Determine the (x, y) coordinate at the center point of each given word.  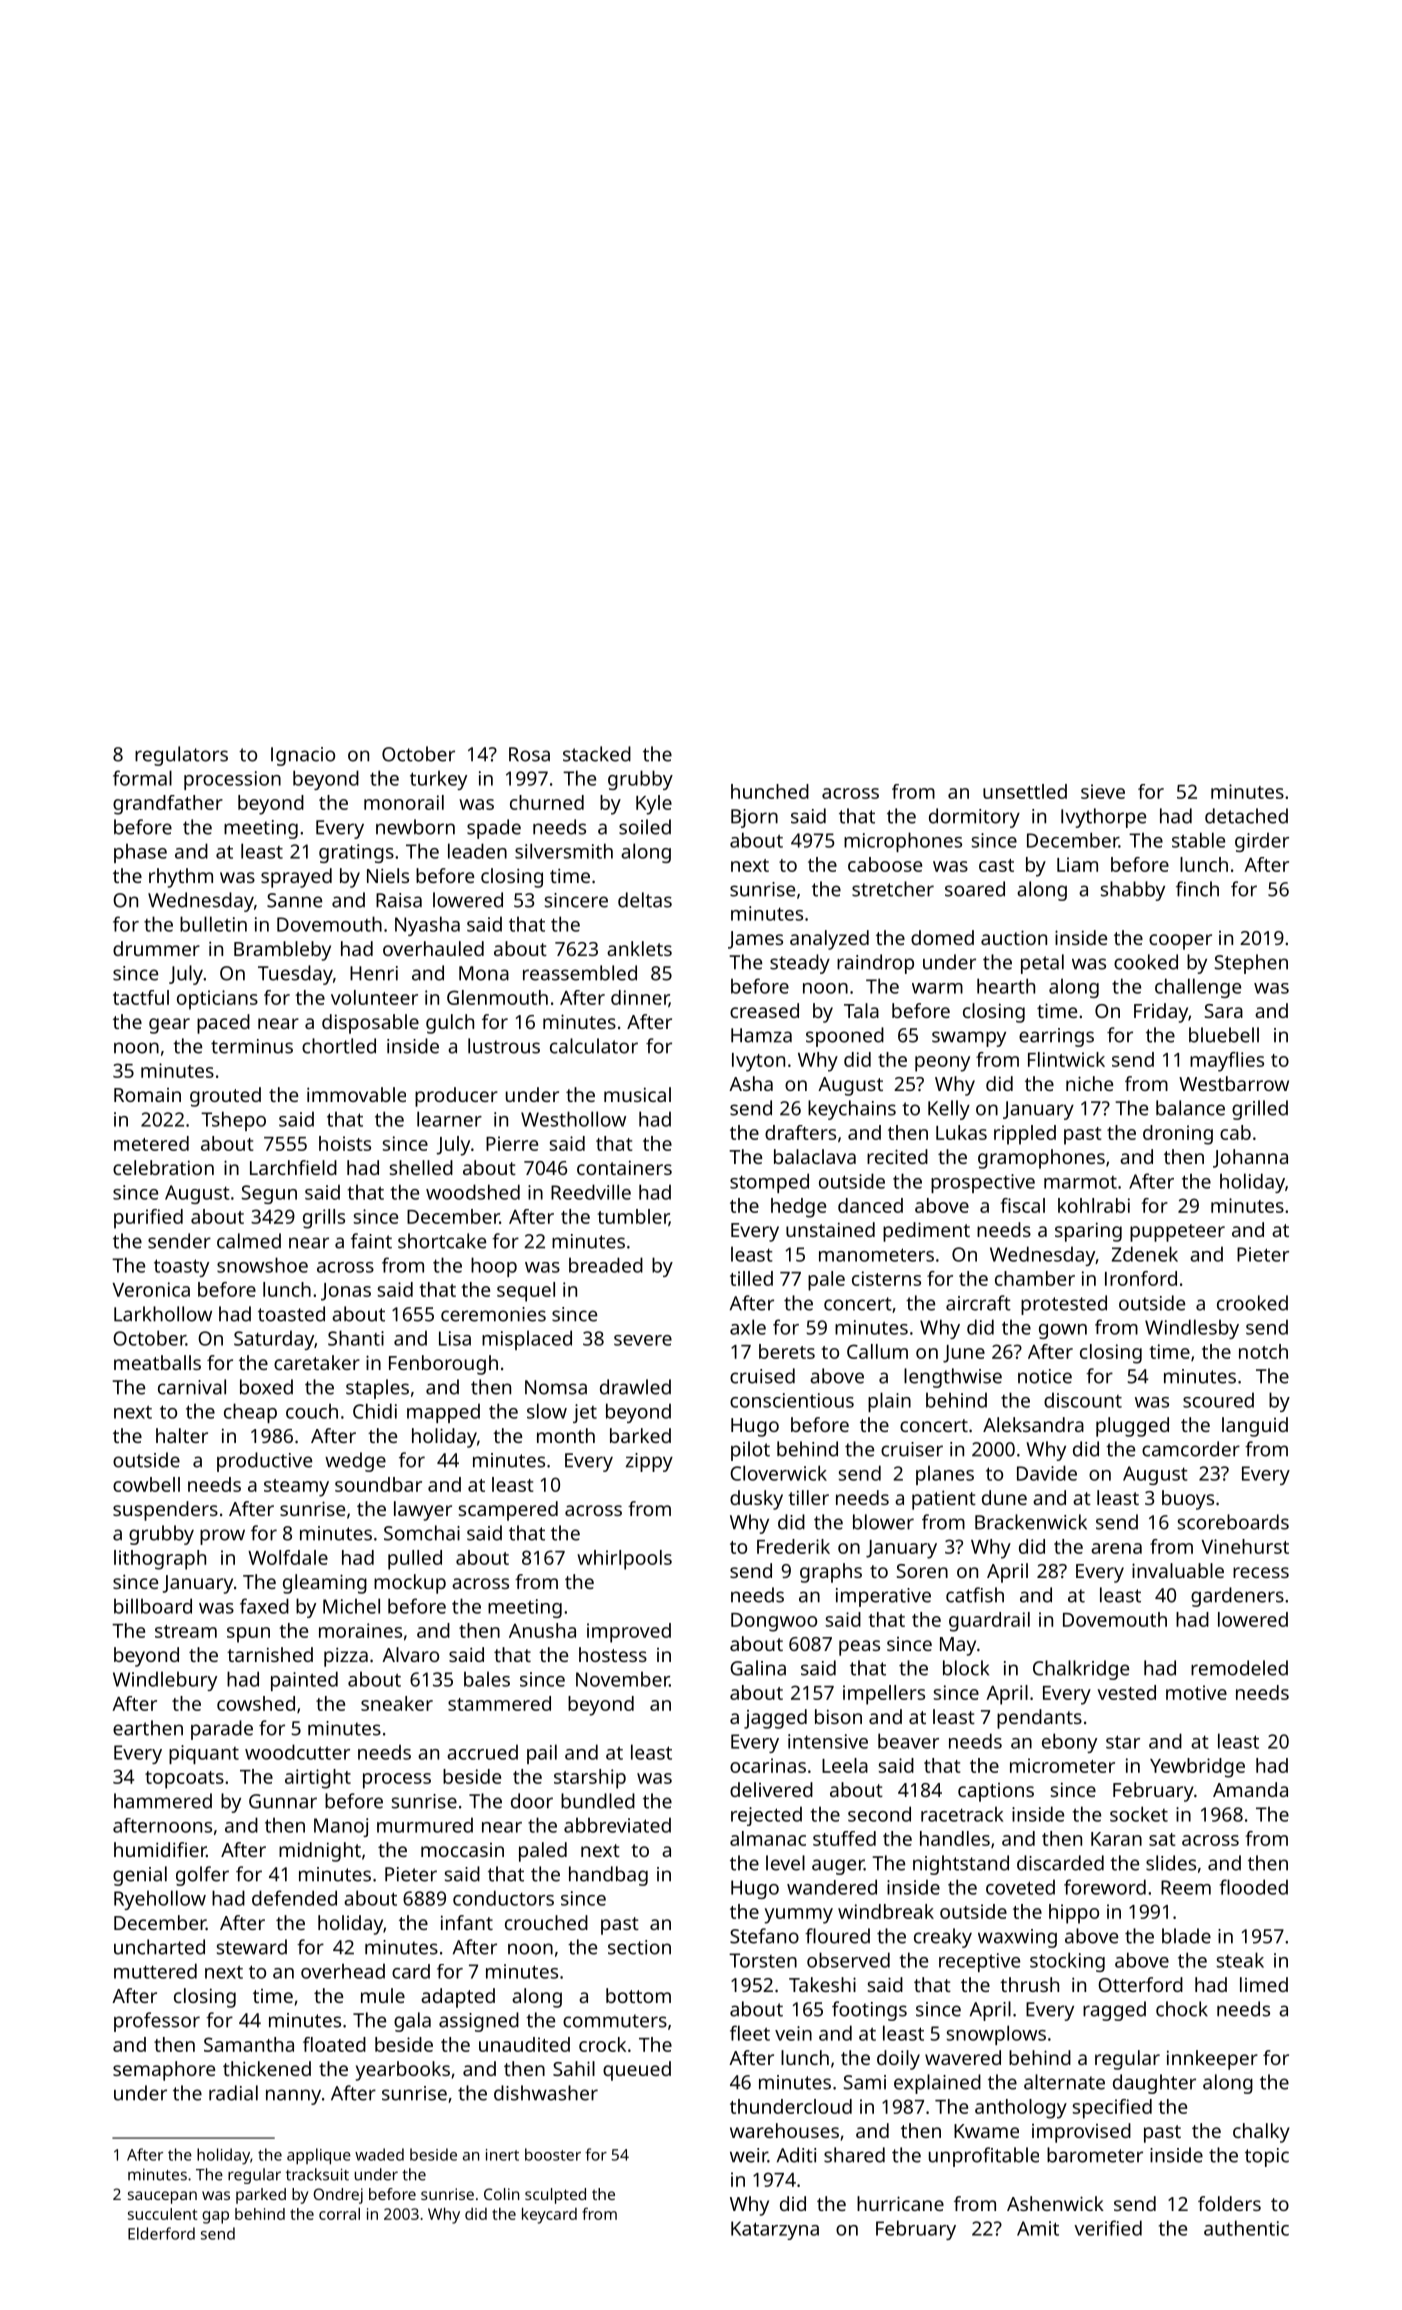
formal (142, 778)
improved (629, 1633)
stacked (597, 754)
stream (186, 1631)
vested (1126, 1692)
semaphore (164, 2071)
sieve (1103, 791)
